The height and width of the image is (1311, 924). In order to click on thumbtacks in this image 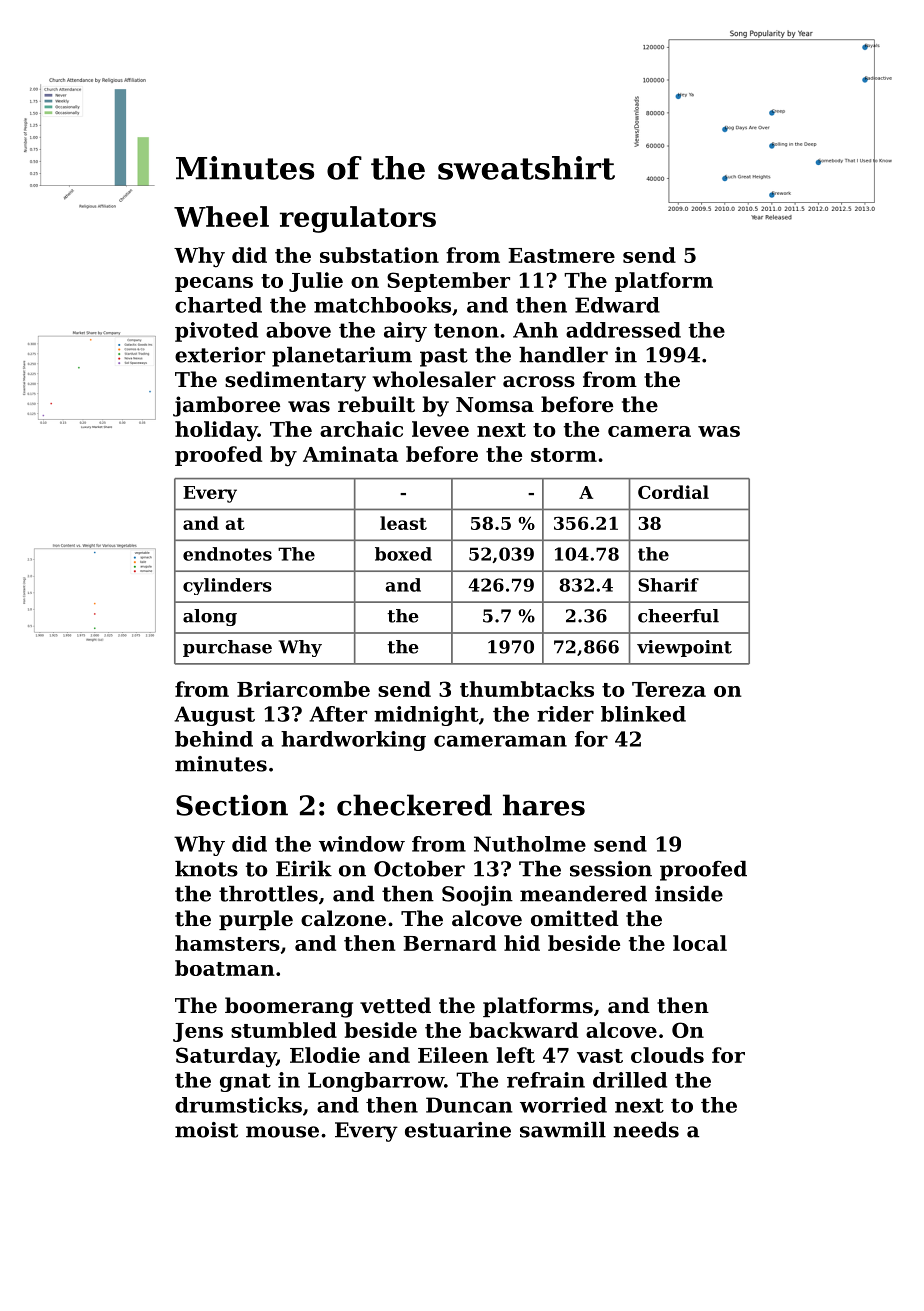, I will do `click(527, 689)`.
